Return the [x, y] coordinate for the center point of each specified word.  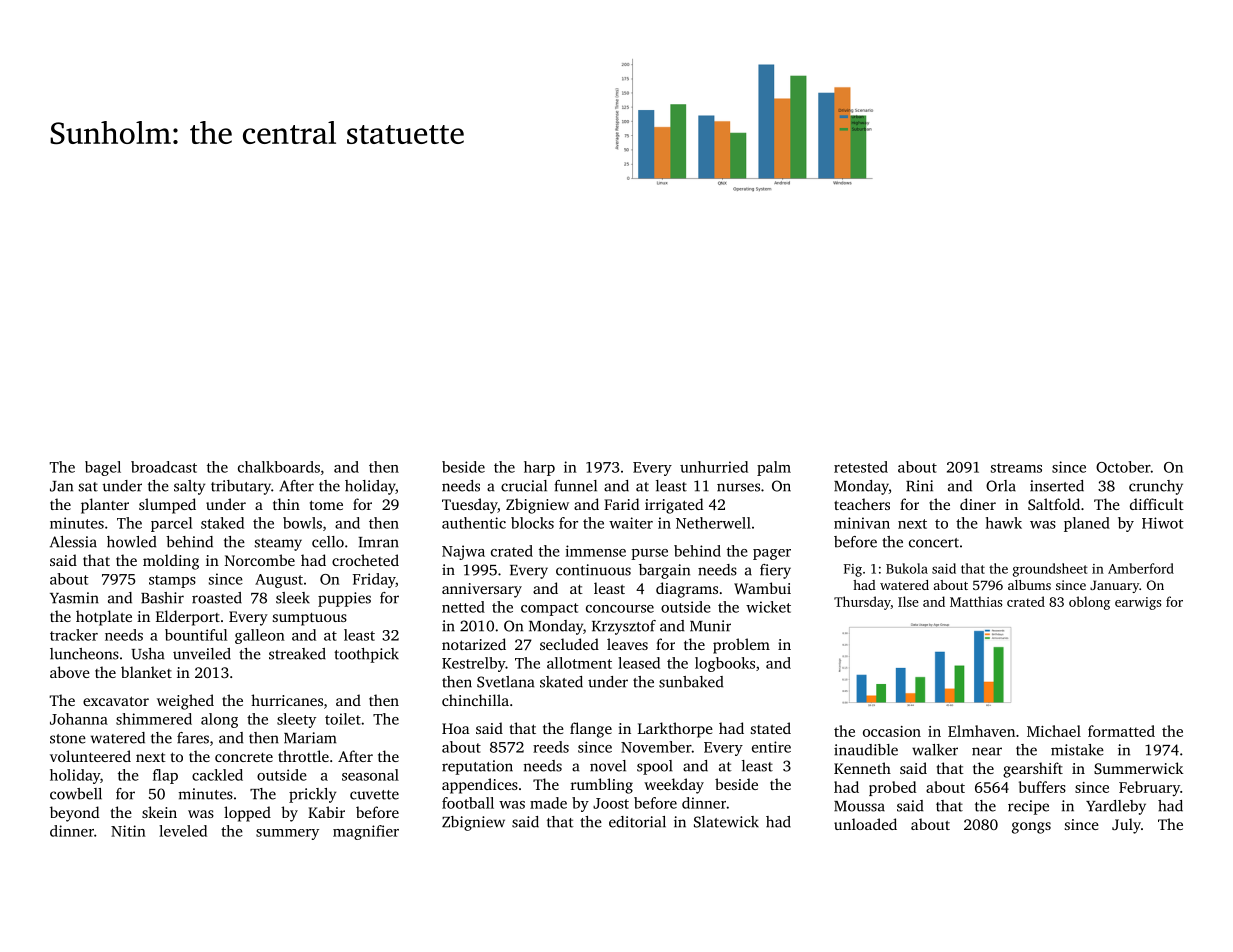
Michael [1054, 731]
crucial [524, 486]
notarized [474, 644]
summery [287, 834]
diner [978, 504]
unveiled [202, 654]
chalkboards [279, 467]
